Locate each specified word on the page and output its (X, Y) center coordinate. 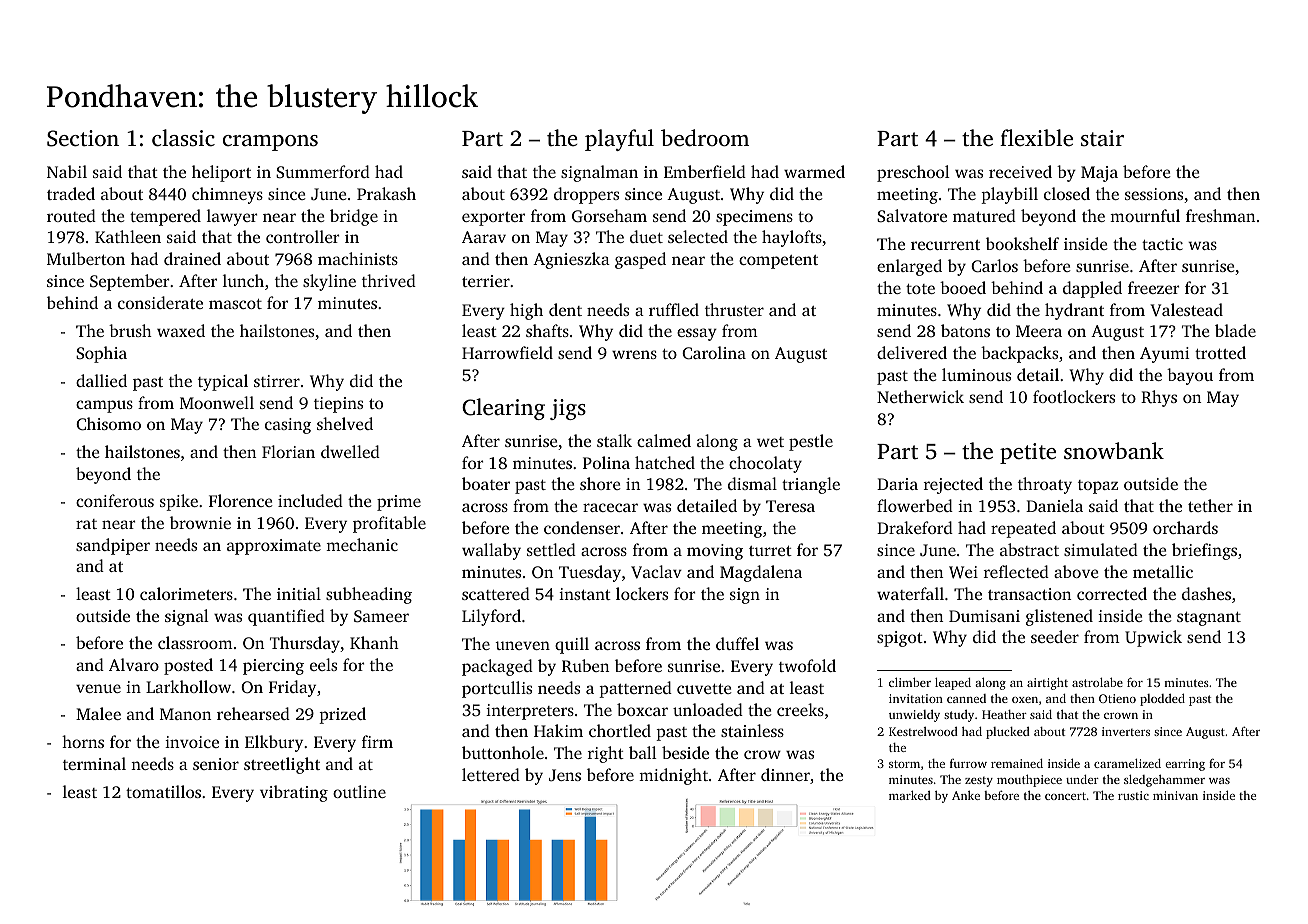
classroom (195, 642)
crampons (270, 143)
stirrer (277, 381)
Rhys (1159, 398)
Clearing (503, 409)
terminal (94, 763)
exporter (493, 219)
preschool (913, 173)
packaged (497, 667)
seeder (1055, 636)
